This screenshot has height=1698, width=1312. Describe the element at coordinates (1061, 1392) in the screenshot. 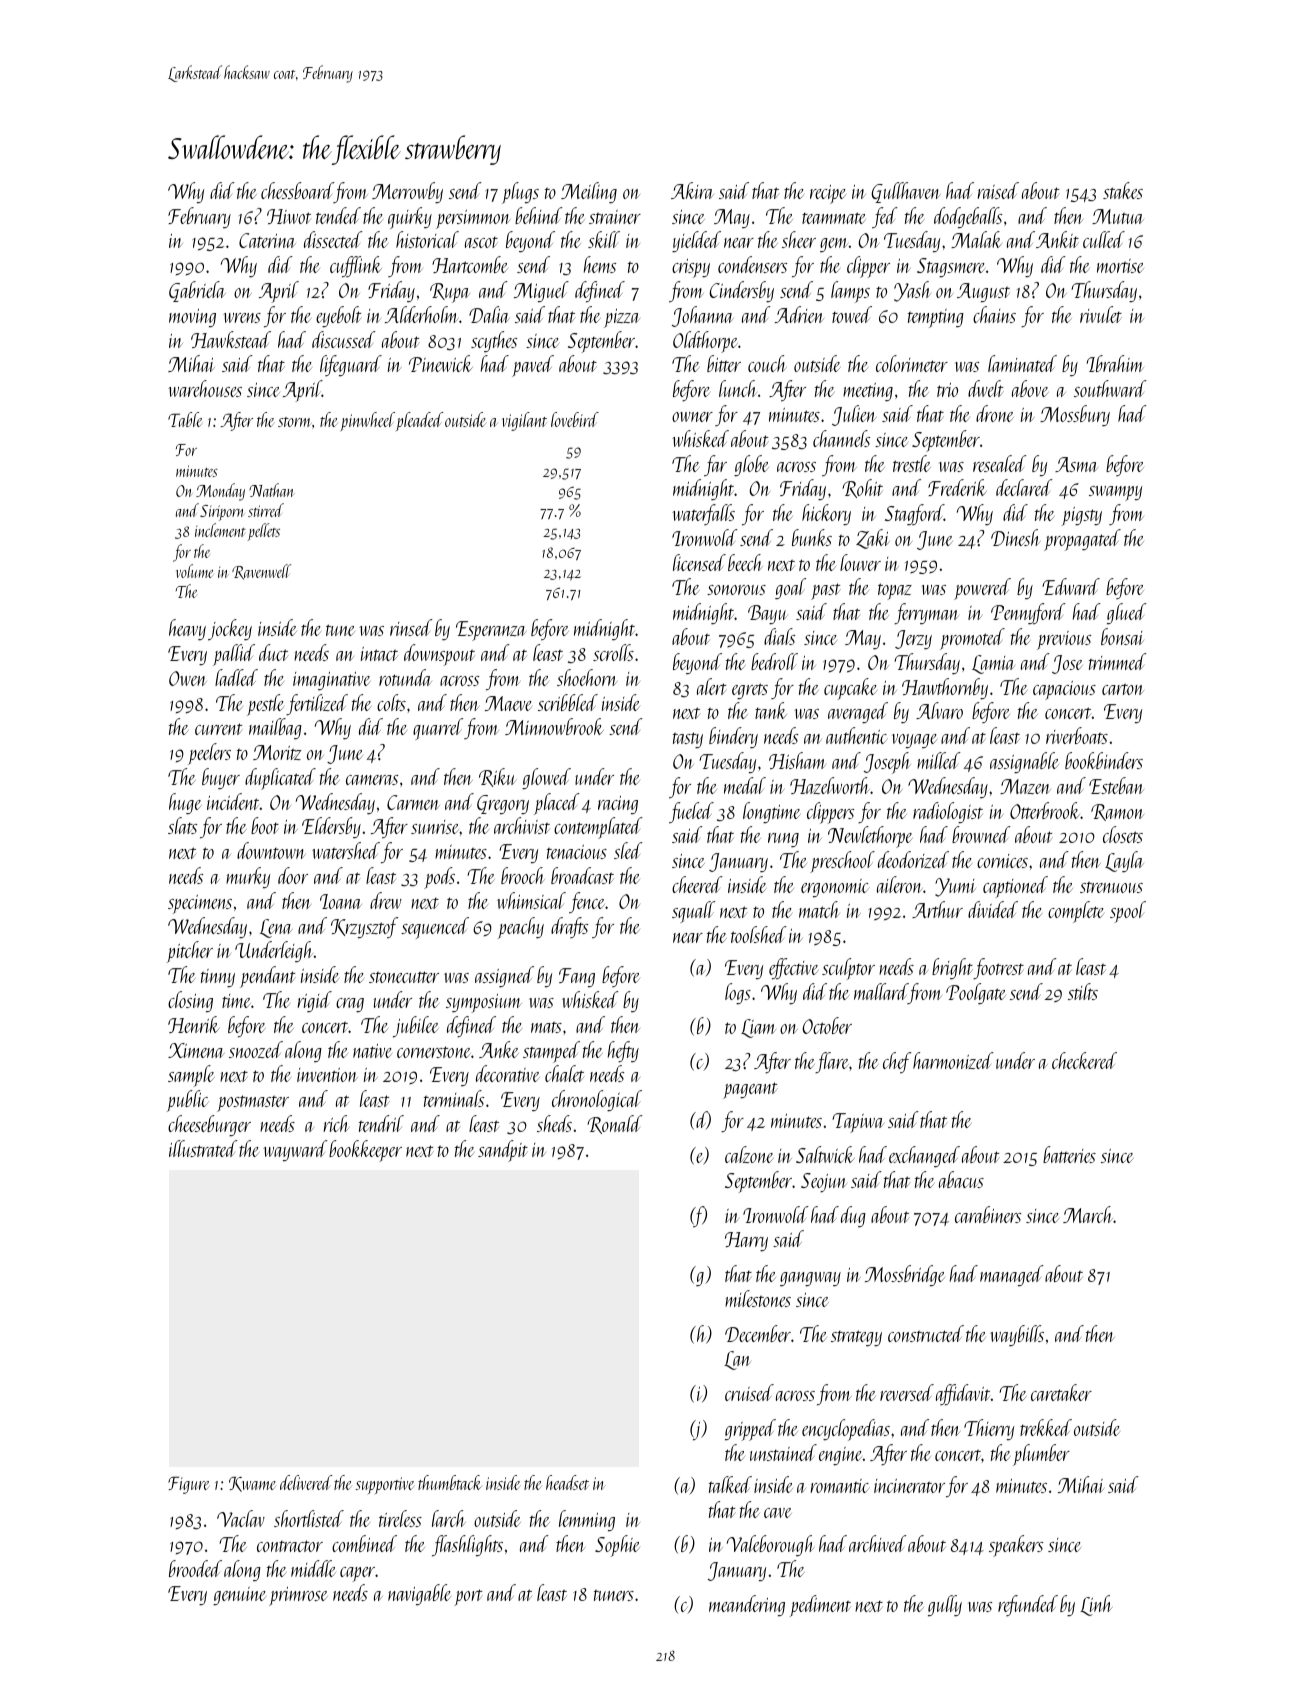

I see `caretaker` at that location.
